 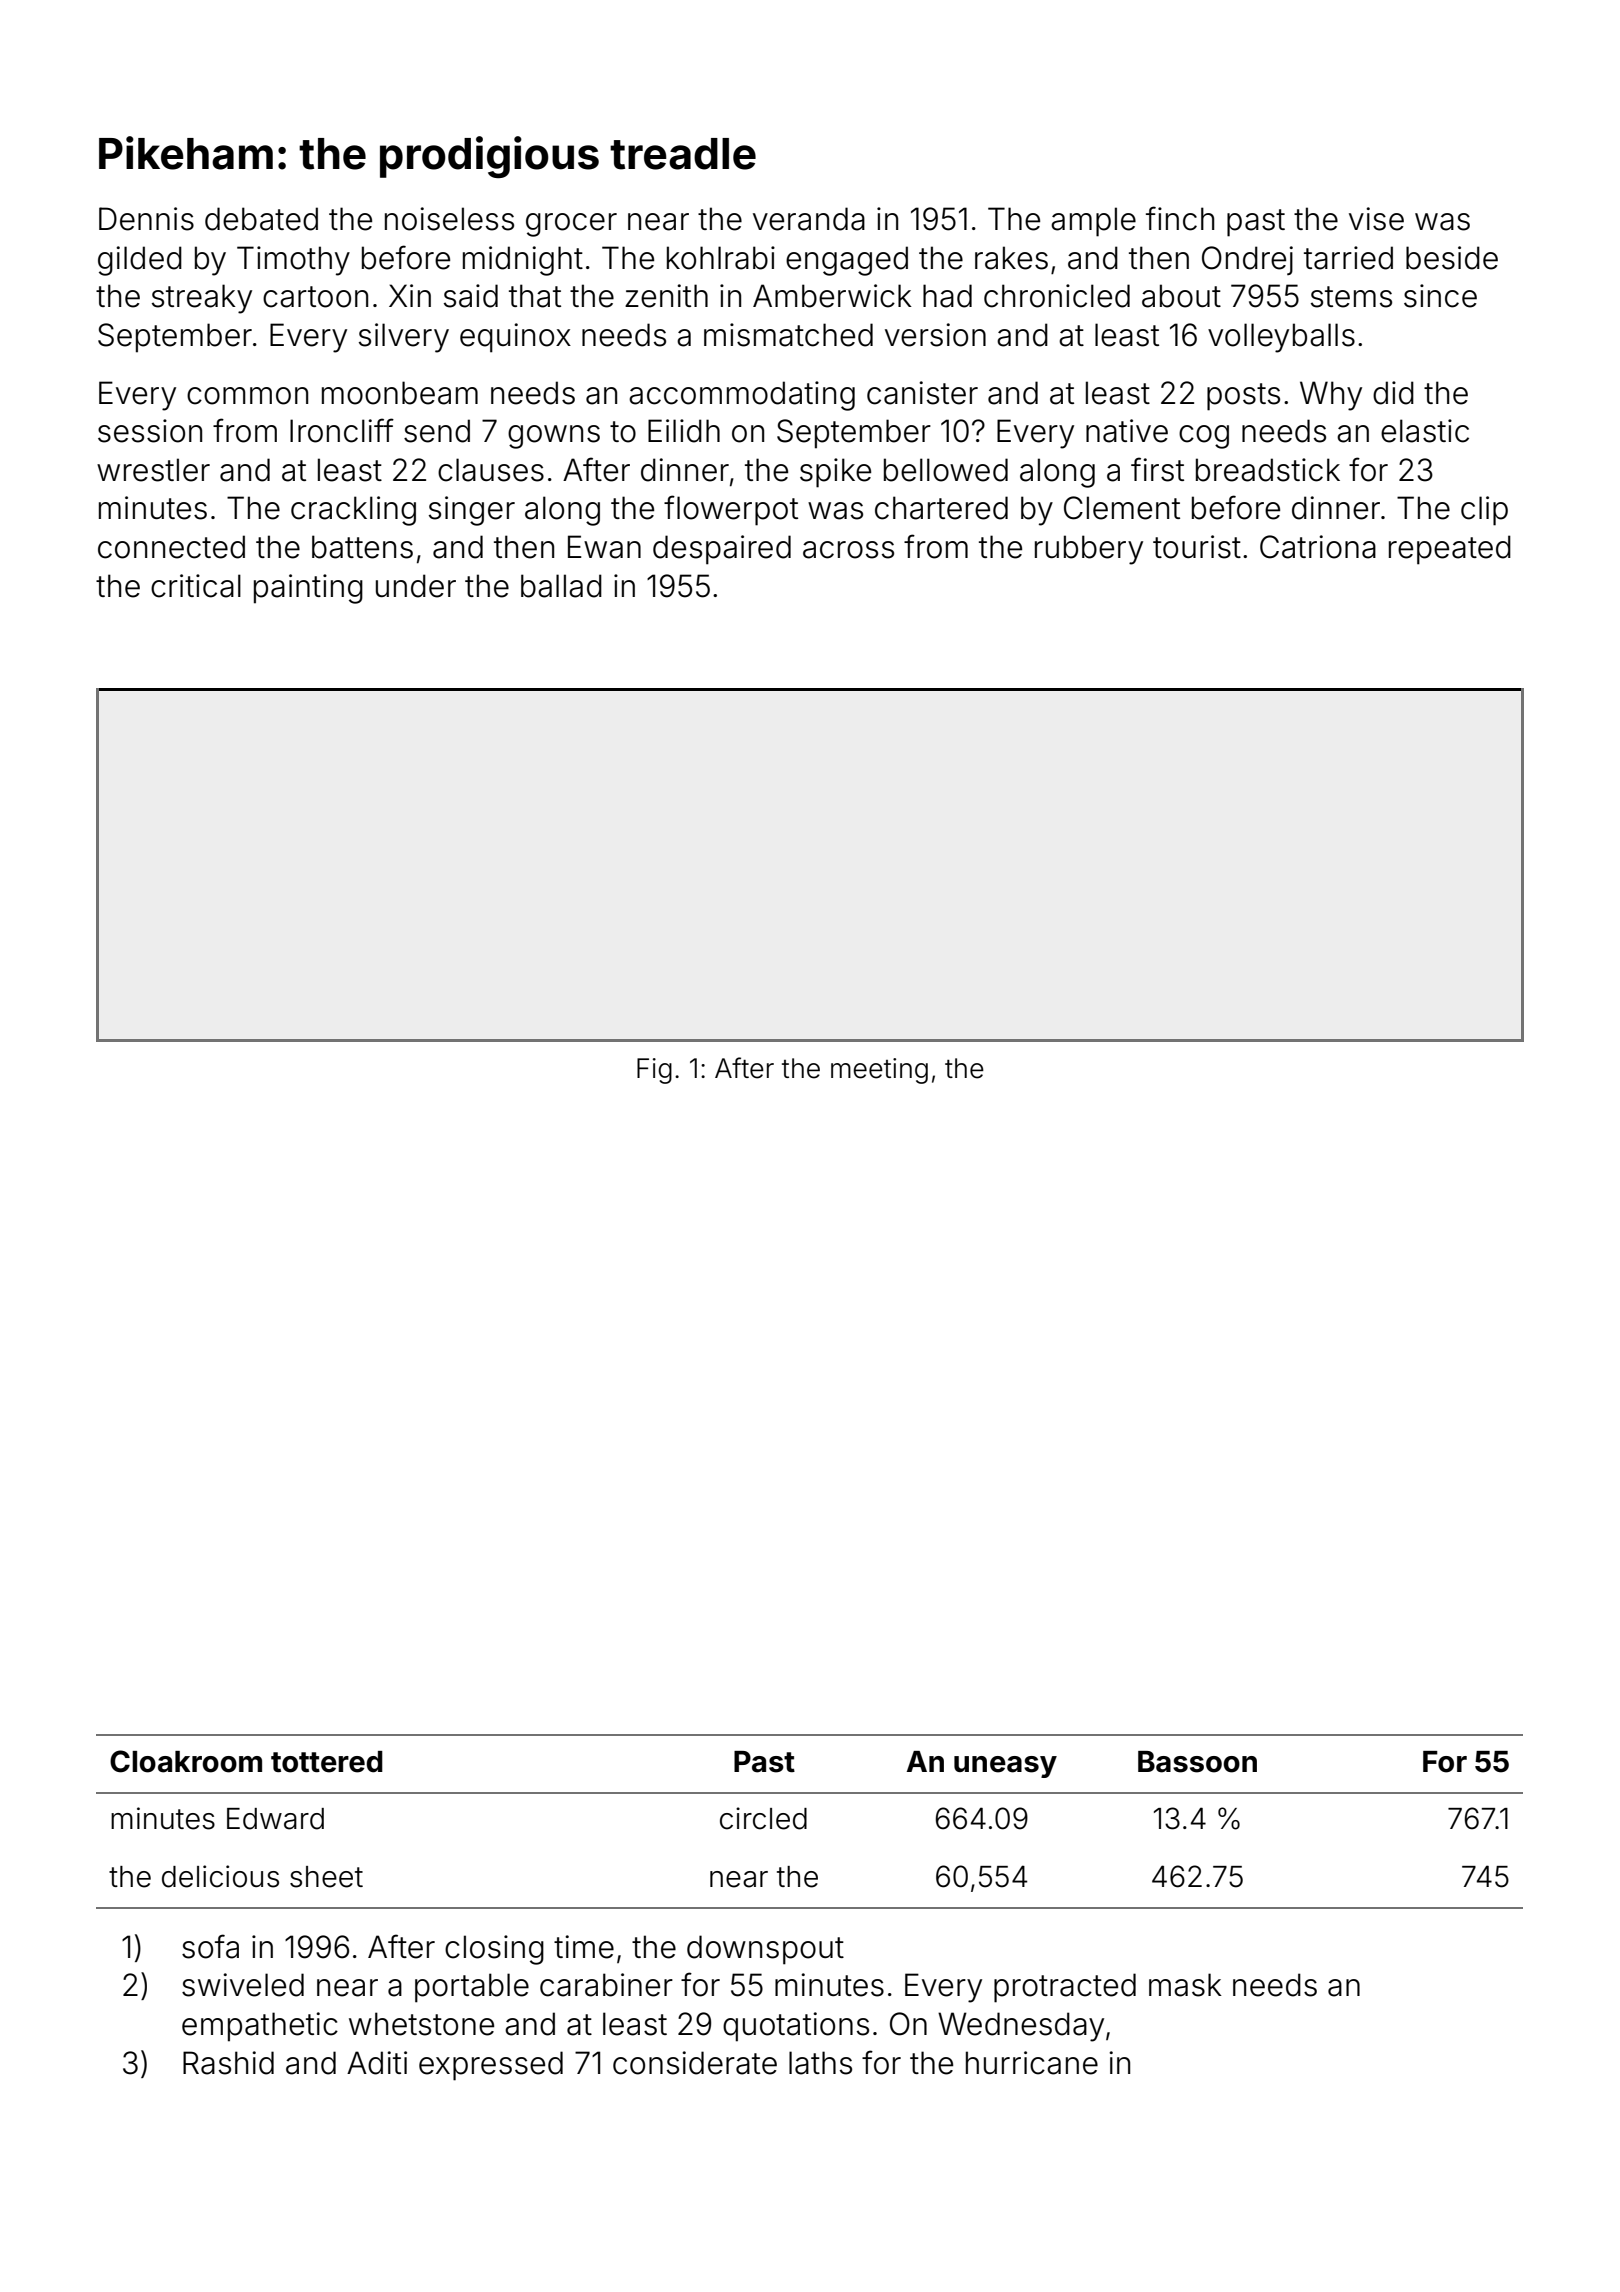 I want to click on quotations, so click(x=796, y=2027).
